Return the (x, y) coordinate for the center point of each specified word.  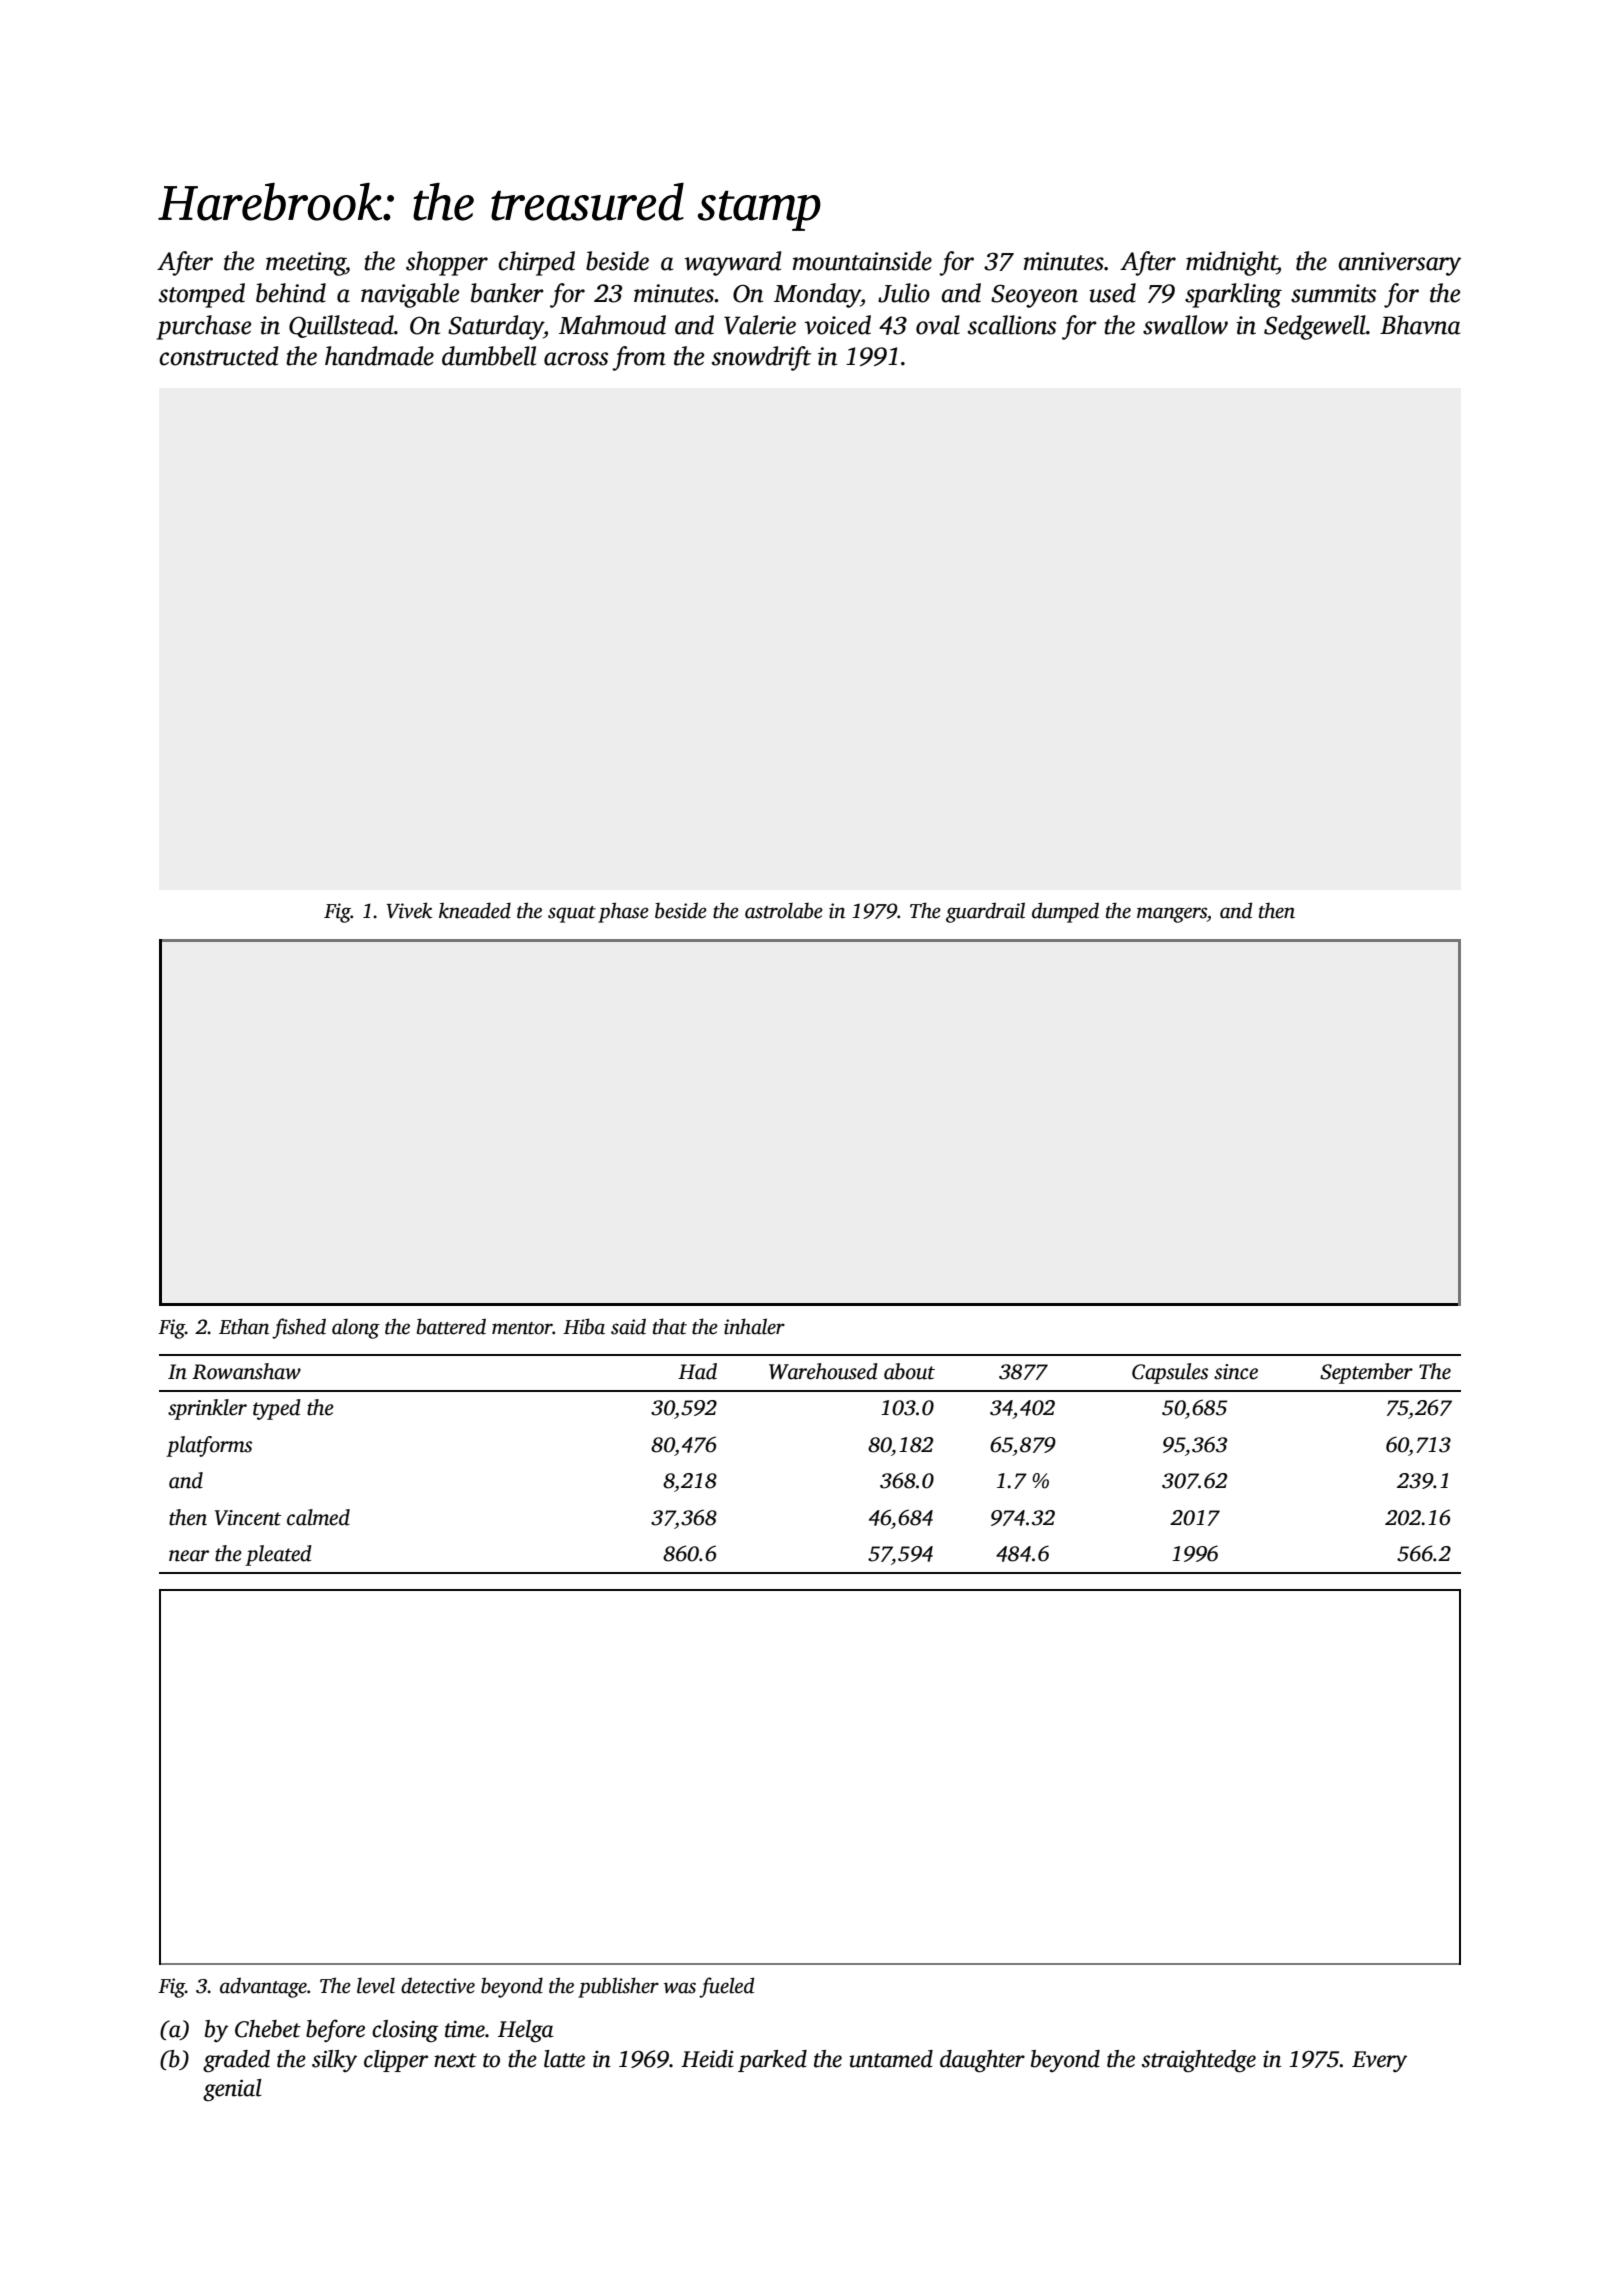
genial (232, 2090)
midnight (1231, 263)
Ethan (244, 1326)
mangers (1172, 915)
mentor (522, 1328)
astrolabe (784, 910)
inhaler (754, 1326)
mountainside (862, 261)
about (909, 1371)
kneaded (475, 910)
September (1366, 1373)
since (1236, 1372)
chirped (536, 263)
